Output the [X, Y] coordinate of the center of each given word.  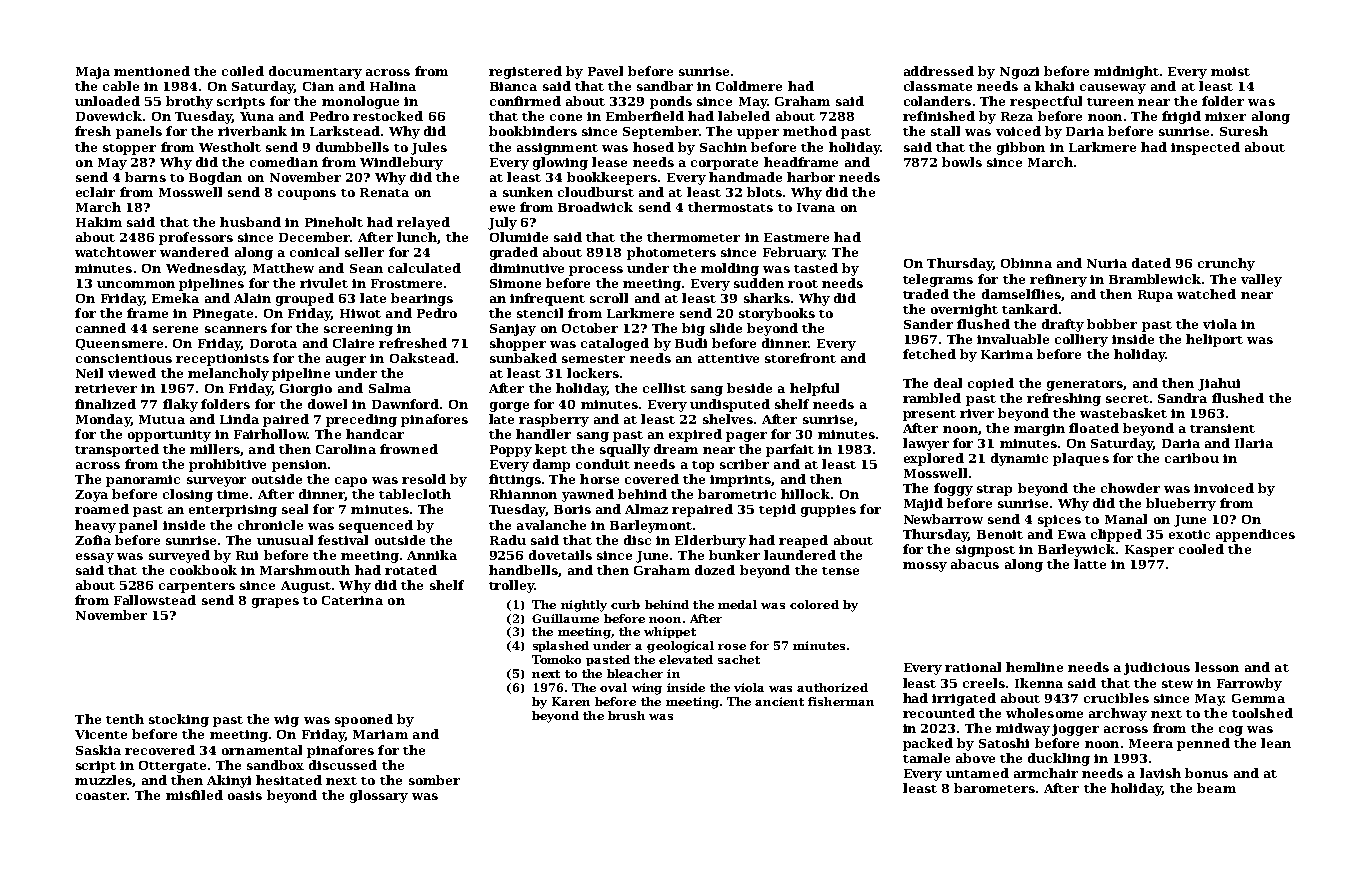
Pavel [605, 71]
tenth [125, 719]
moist [1230, 71]
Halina [393, 86]
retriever [106, 388]
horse [599, 479]
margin [1039, 430]
